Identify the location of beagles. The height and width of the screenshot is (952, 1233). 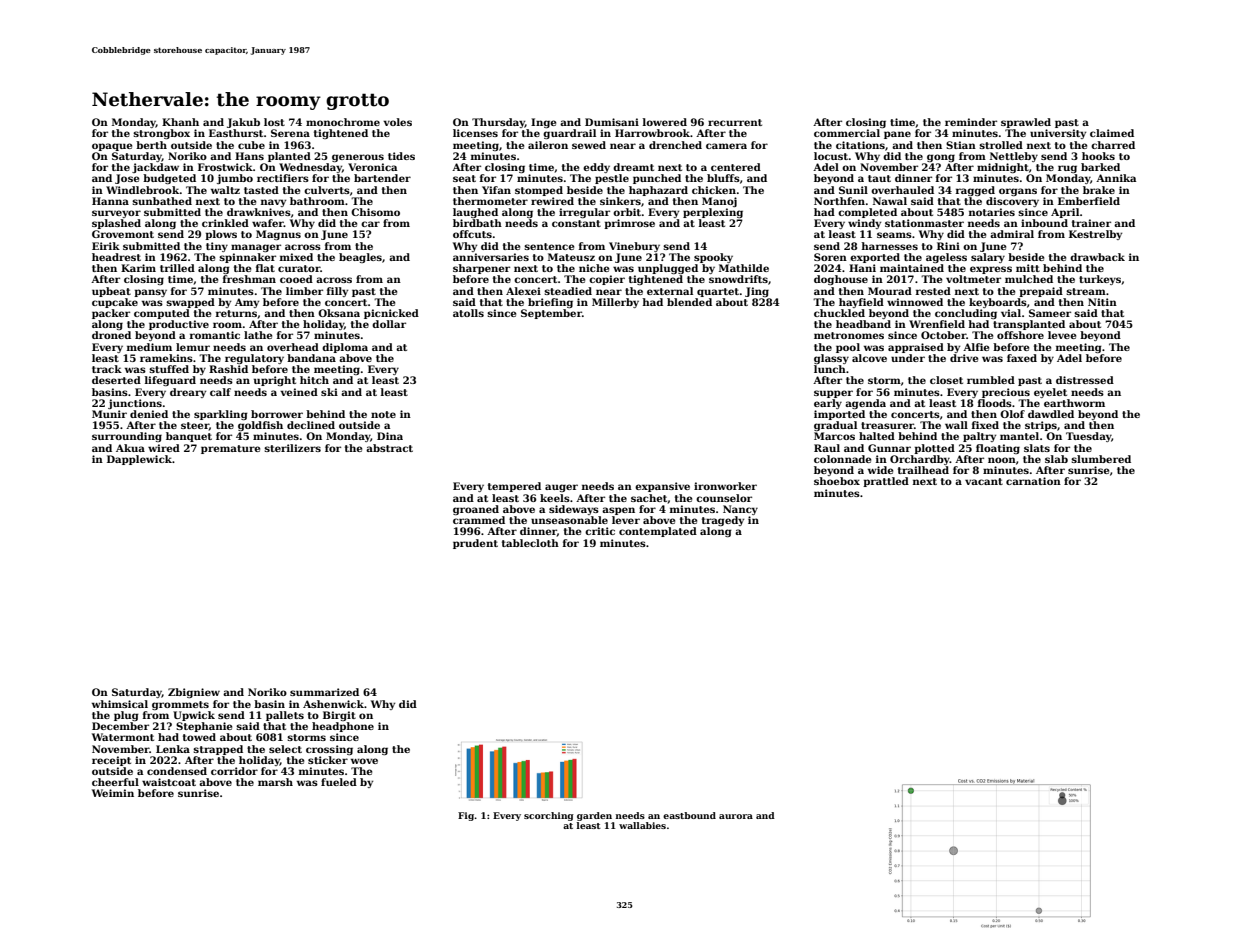
(360, 258).
